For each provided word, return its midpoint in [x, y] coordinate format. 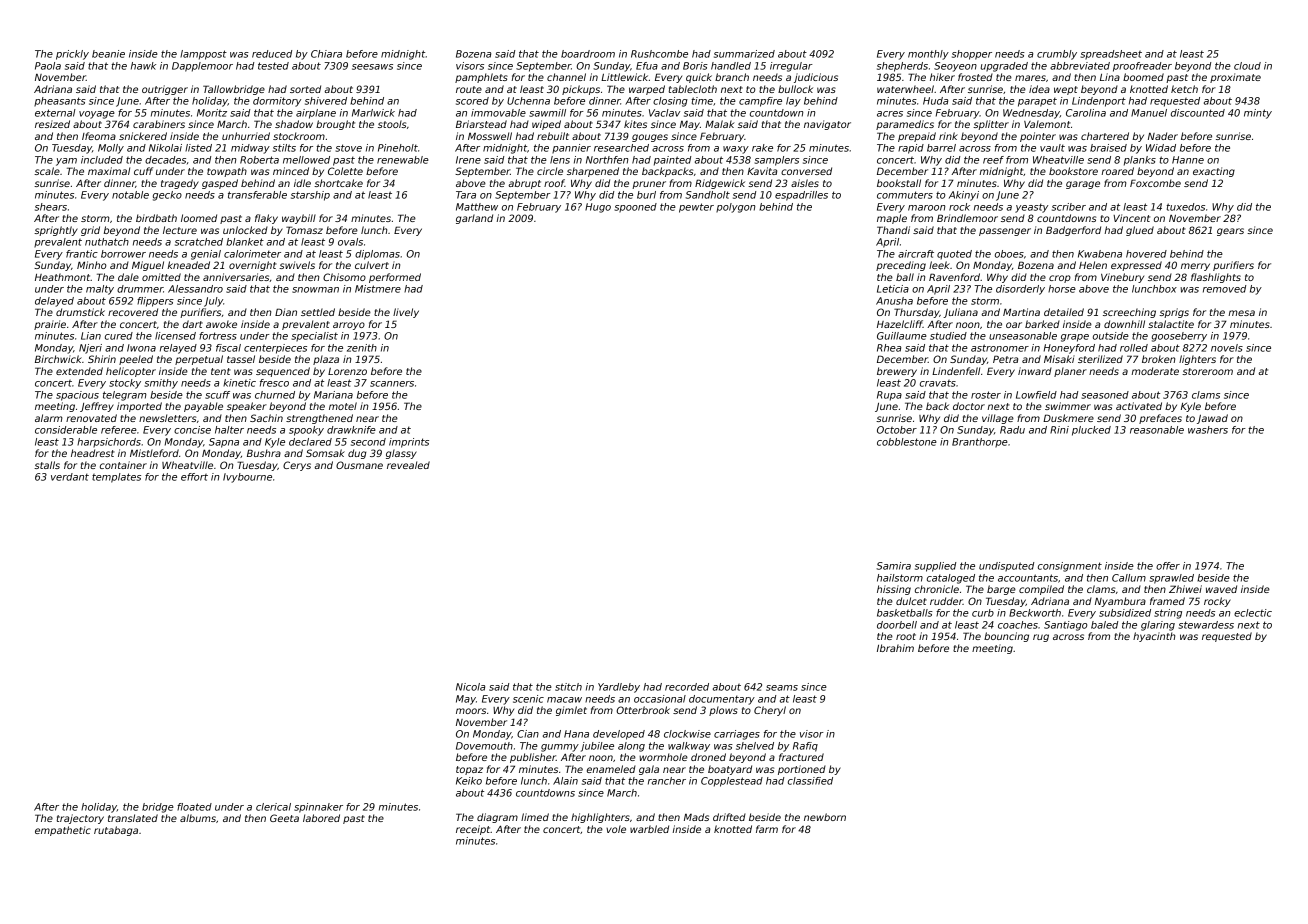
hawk [143, 66]
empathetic [63, 831]
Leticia [893, 289]
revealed [408, 465]
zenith [362, 348]
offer [1168, 566]
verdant [70, 477]
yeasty [1031, 208]
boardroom [588, 54]
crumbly [1057, 55]
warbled [649, 829]
